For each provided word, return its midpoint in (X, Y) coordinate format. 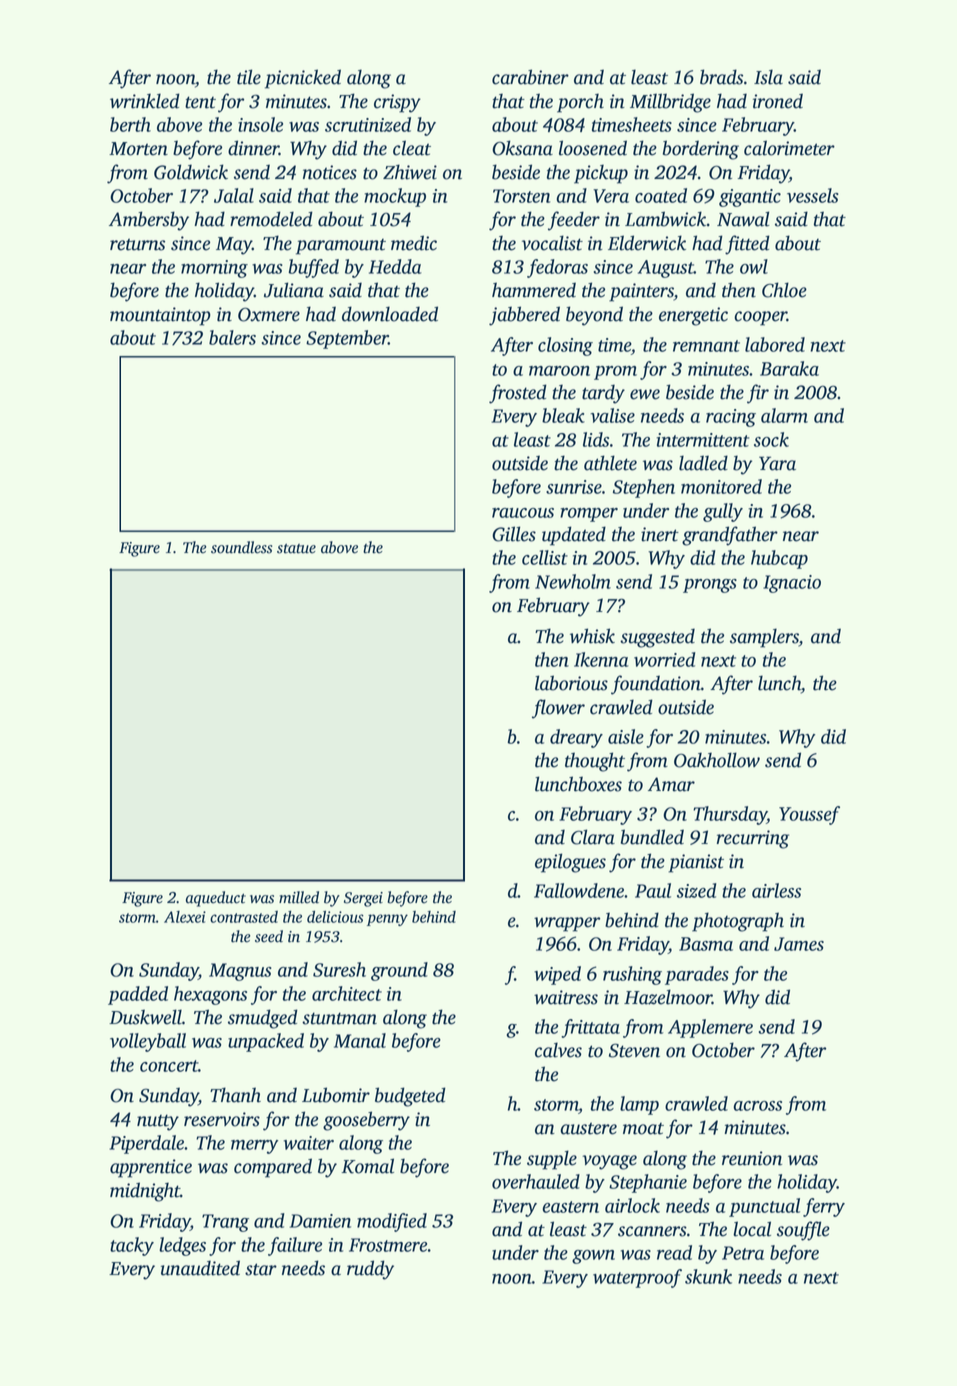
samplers (764, 638)
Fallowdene (579, 890)
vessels (813, 195)
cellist (545, 557)
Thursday (730, 815)
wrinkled (145, 101)
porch (580, 103)
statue (296, 549)
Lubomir (336, 1095)
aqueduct (216, 899)
